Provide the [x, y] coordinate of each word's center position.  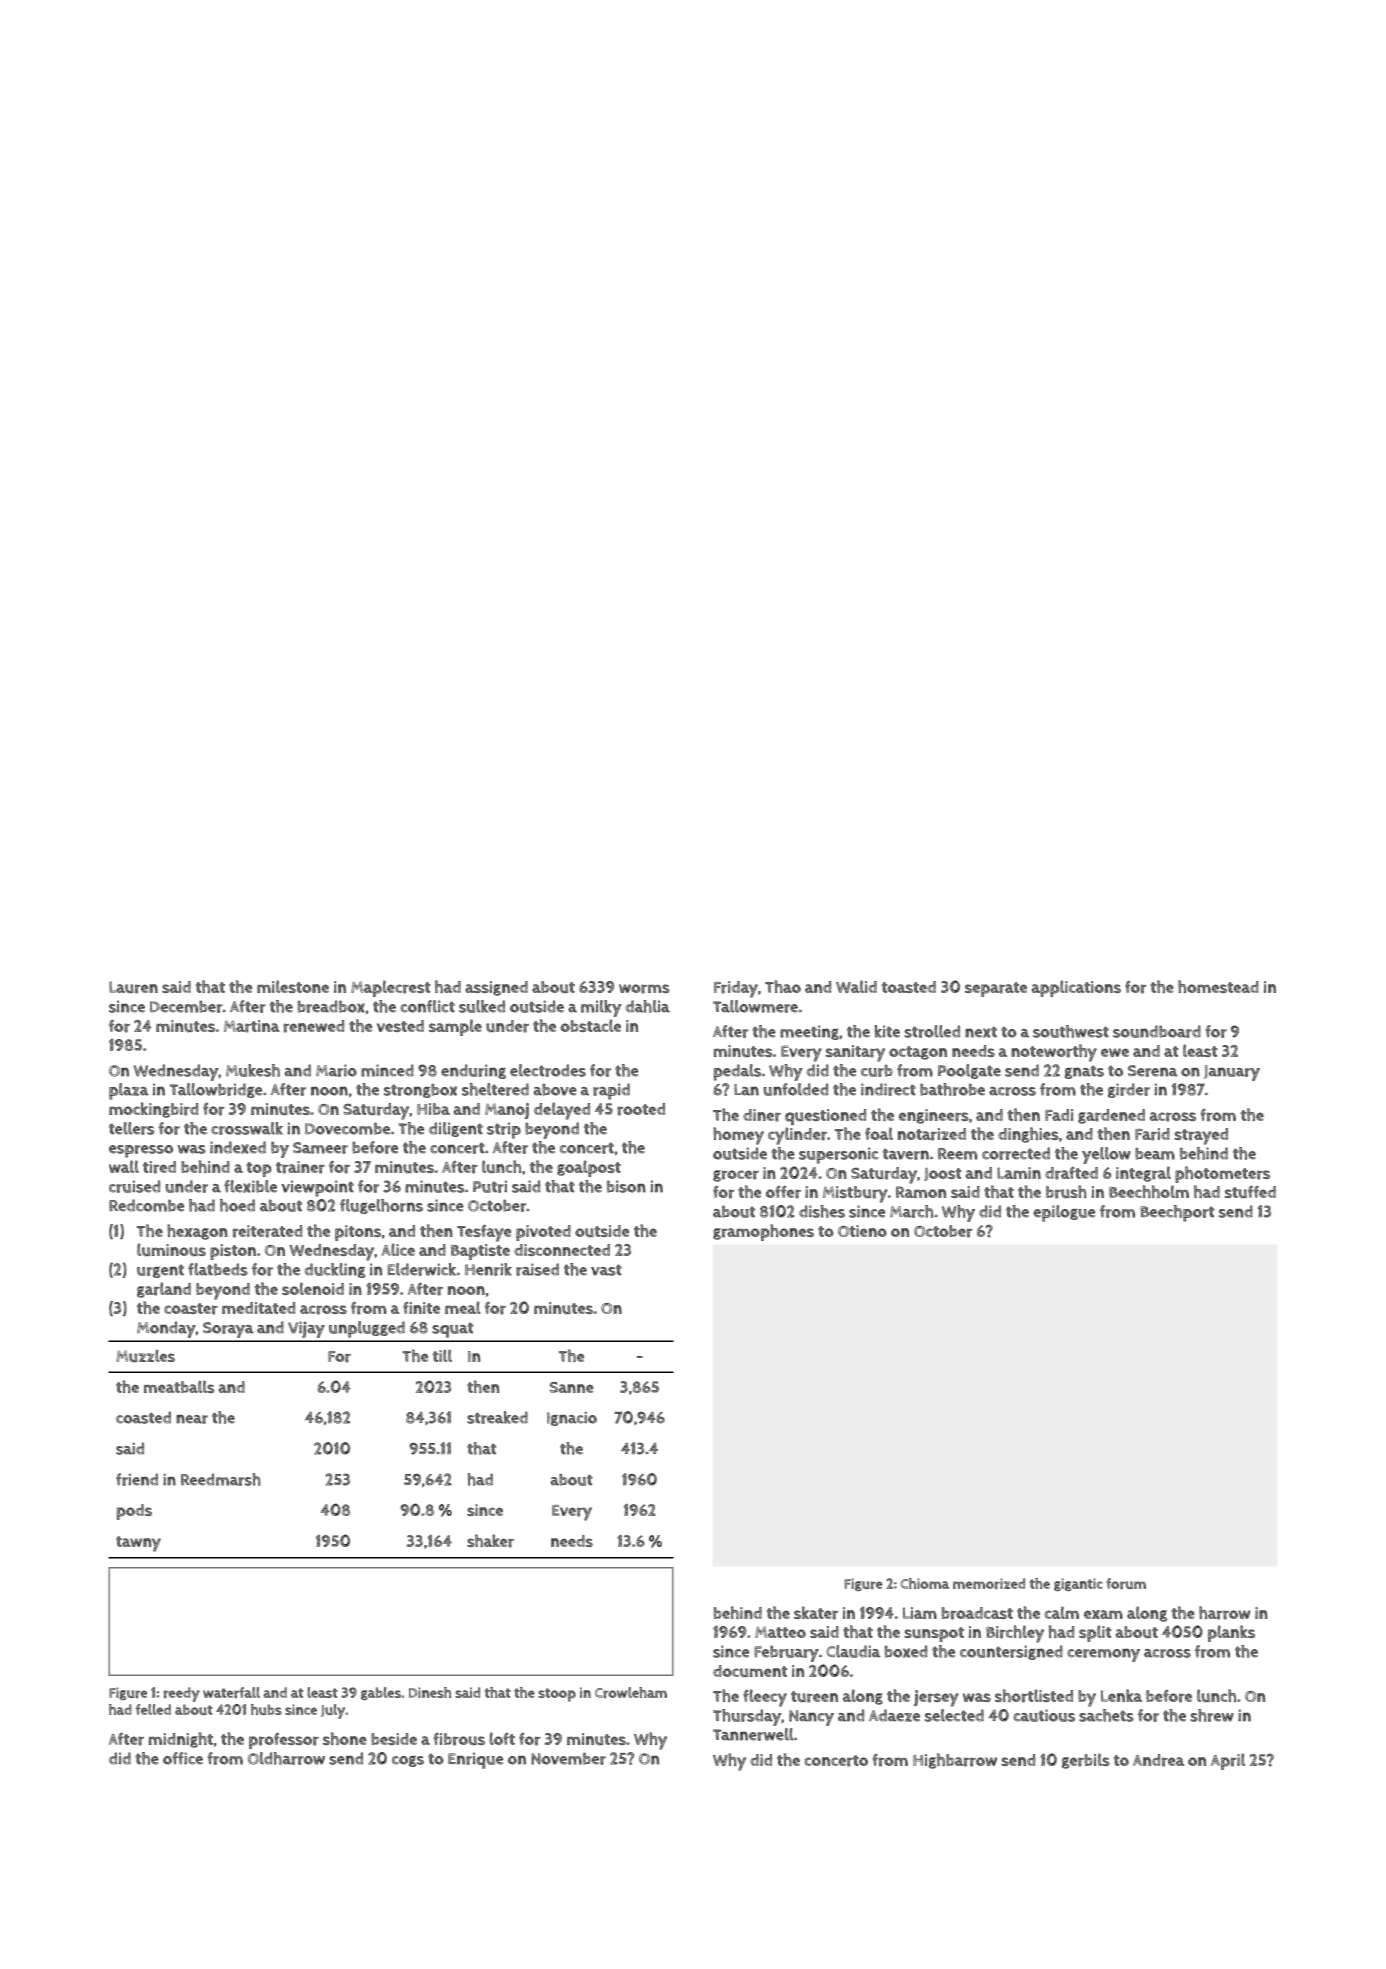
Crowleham [631, 1692]
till [442, 1355]
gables [381, 1693]
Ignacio [572, 1419]
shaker [490, 1541]
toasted [909, 987]
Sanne [571, 1387]
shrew [1212, 1715]
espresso [141, 1151]
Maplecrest [391, 988]
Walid [856, 986]
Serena [1153, 1071]
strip [504, 1130]
